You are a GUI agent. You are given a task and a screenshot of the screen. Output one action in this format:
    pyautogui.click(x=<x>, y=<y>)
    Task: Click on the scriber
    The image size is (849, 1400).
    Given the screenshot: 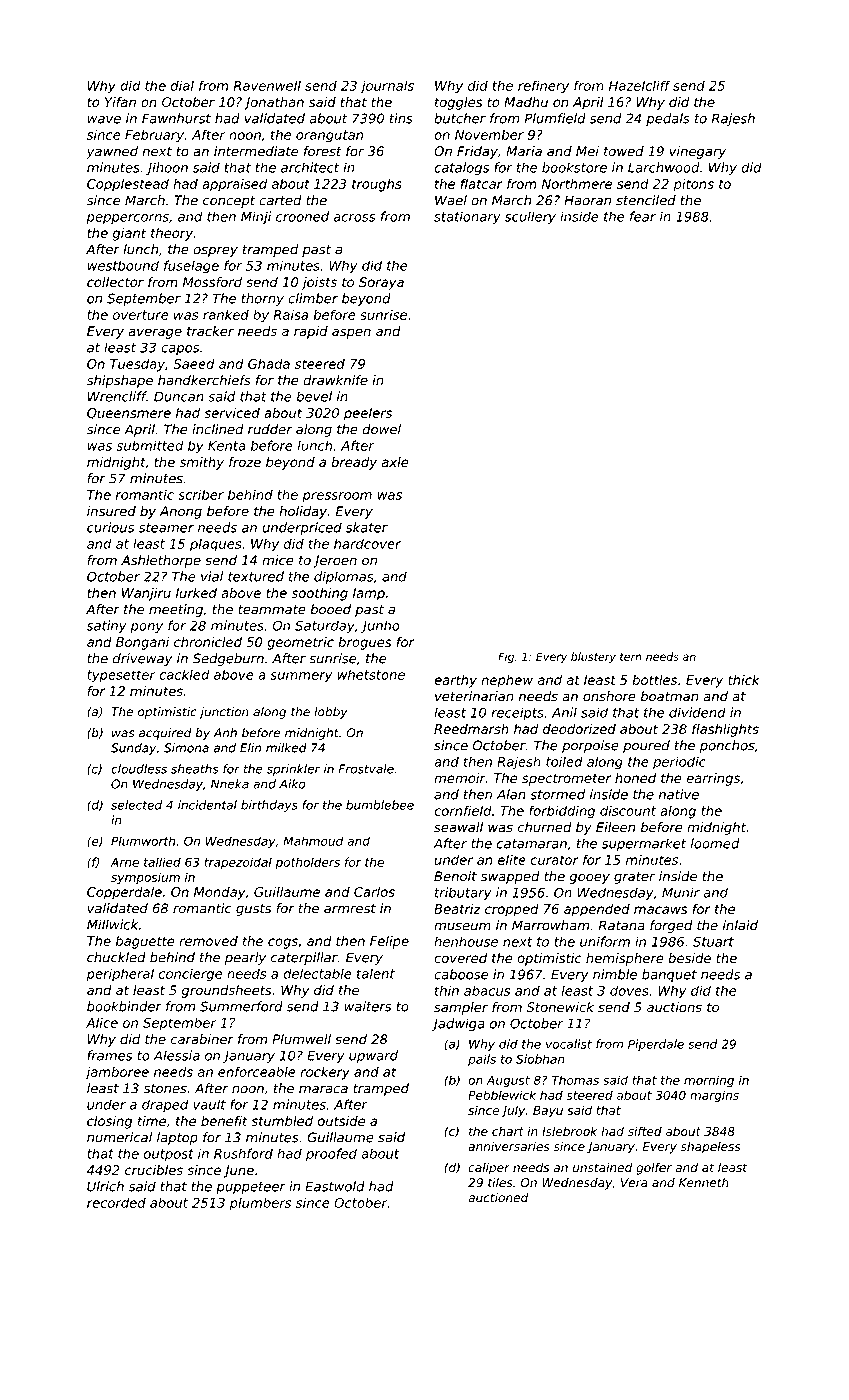 What is the action you would take?
    pyautogui.click(x=201, y=494)
